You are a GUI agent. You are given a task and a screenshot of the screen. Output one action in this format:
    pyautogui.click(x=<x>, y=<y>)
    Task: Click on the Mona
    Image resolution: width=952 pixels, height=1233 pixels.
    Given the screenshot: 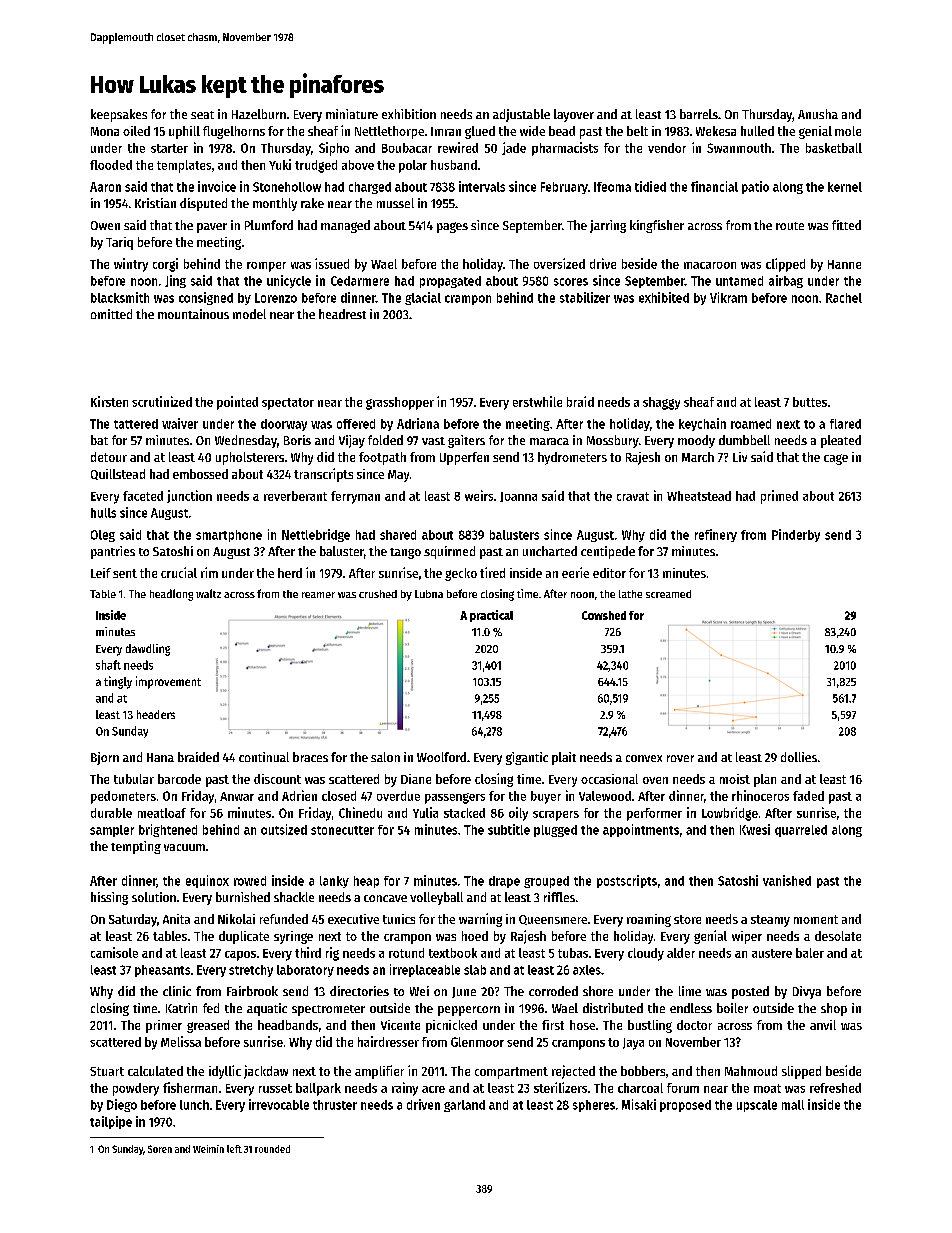 What is the action you would take?
    pyautogui.click(x=105, y=131)
